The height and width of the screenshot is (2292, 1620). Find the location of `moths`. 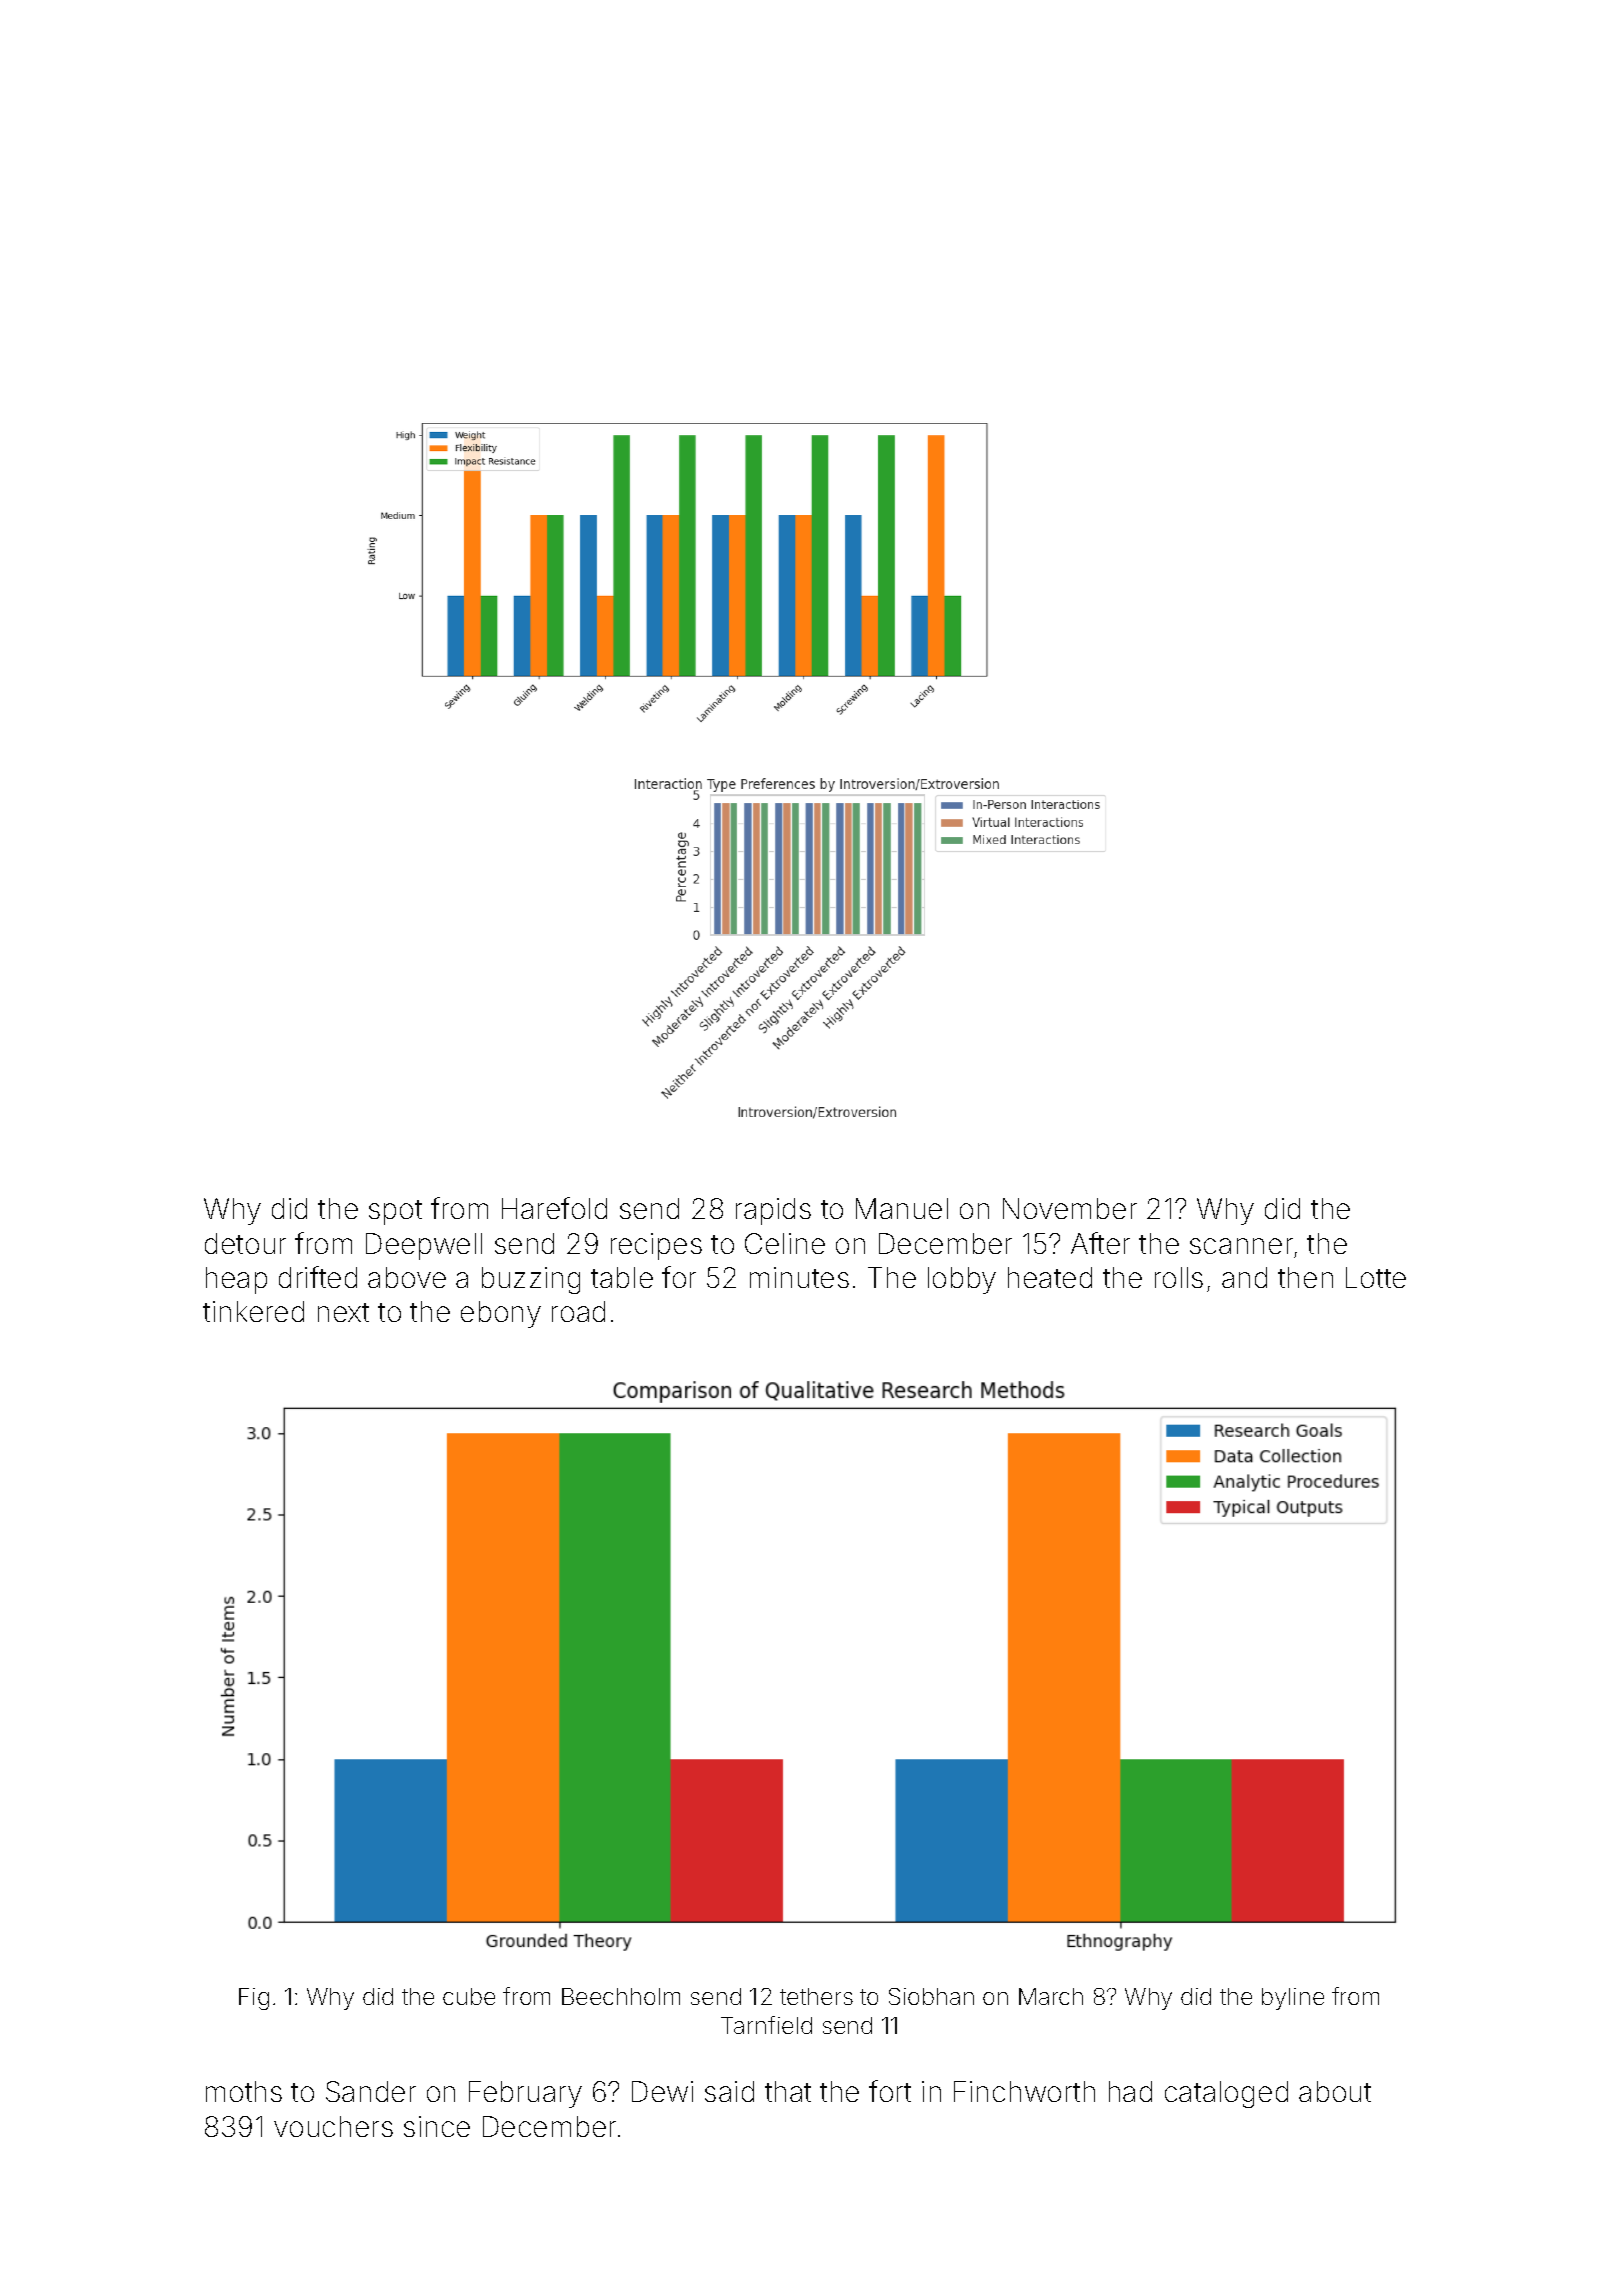

moths is located at coordinates (244, 2091).
